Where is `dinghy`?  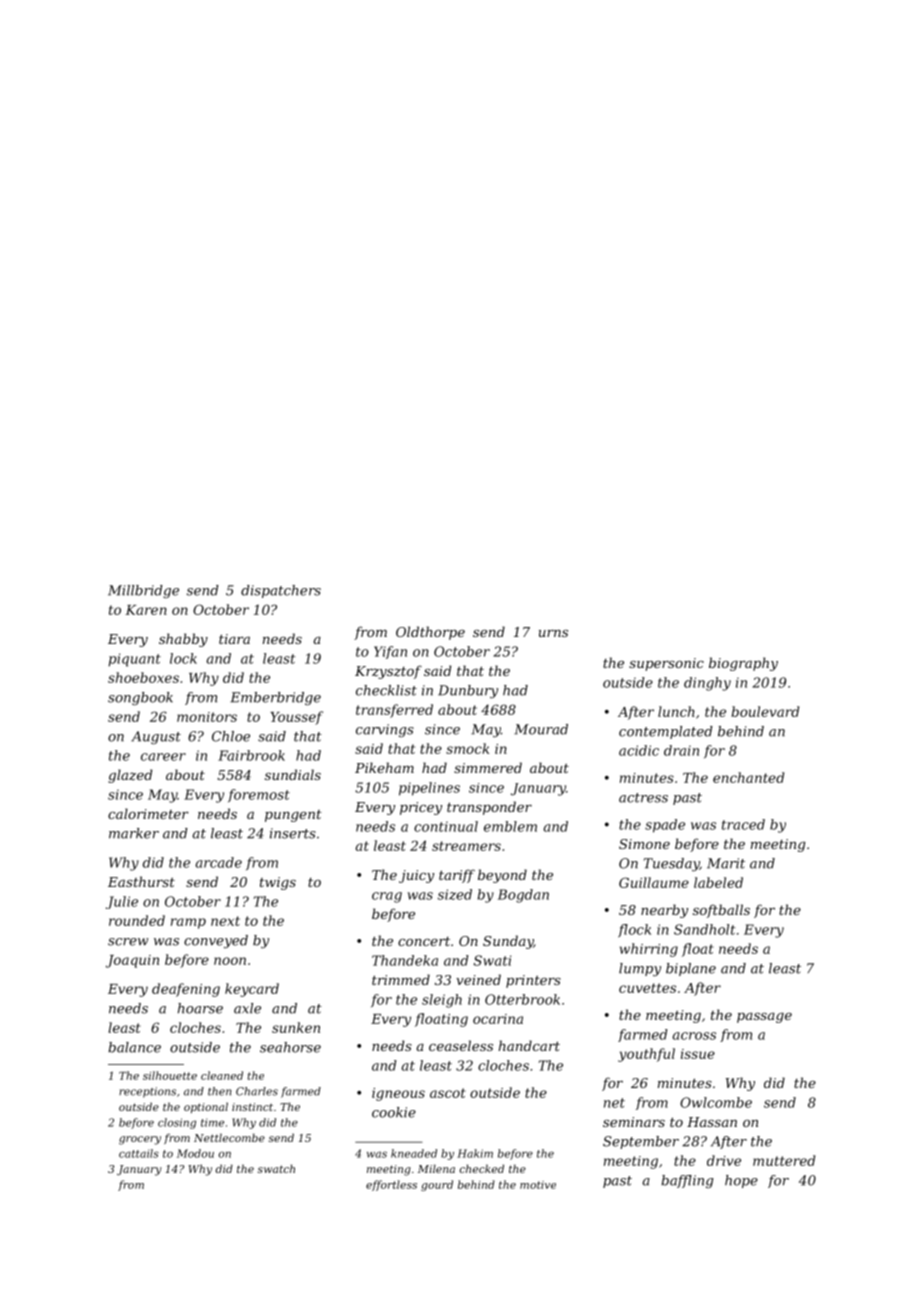 dinghy is located at coordinates (707, 684).
